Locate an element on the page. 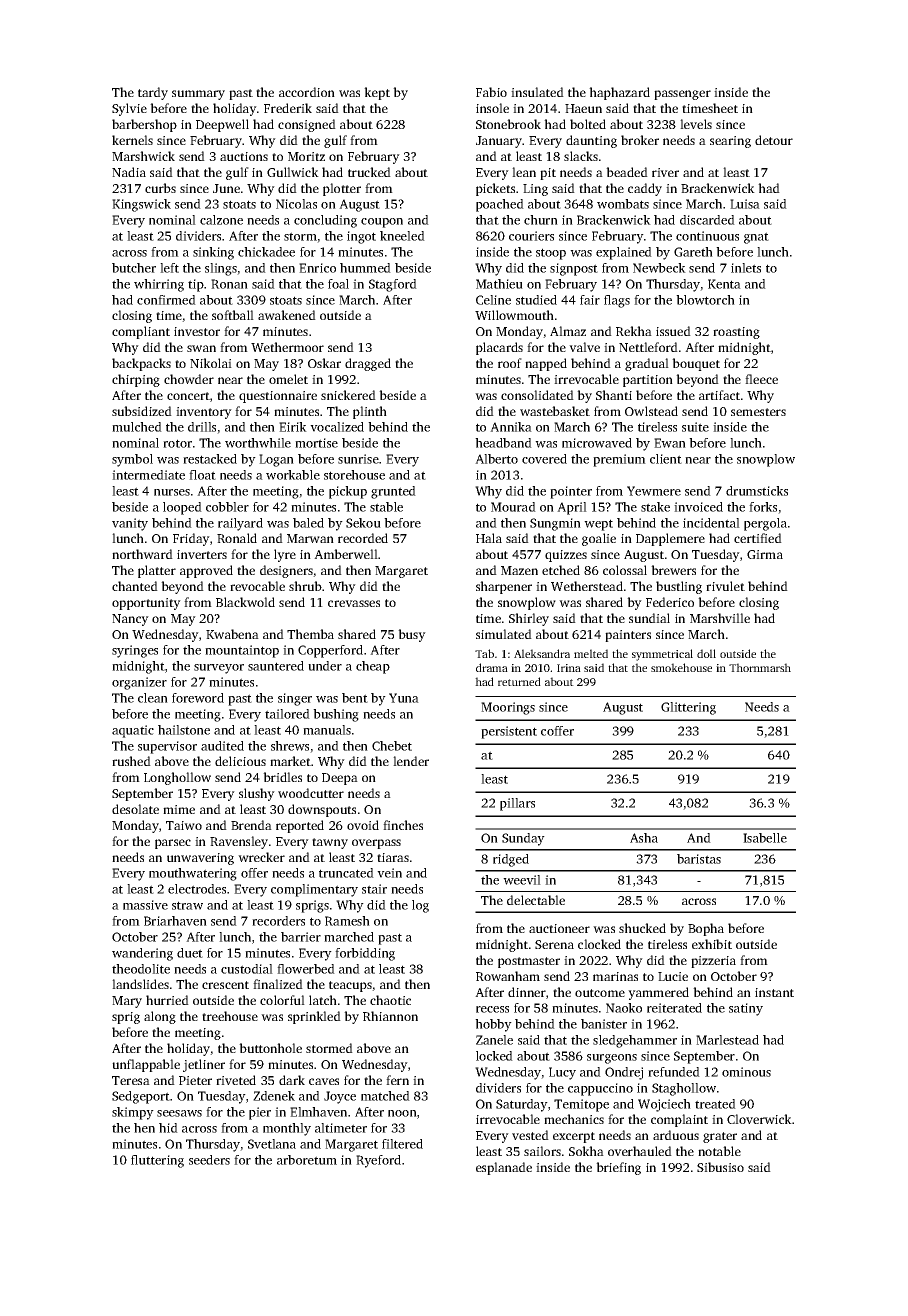  drumsticks is located at coordinates (757, 491).
